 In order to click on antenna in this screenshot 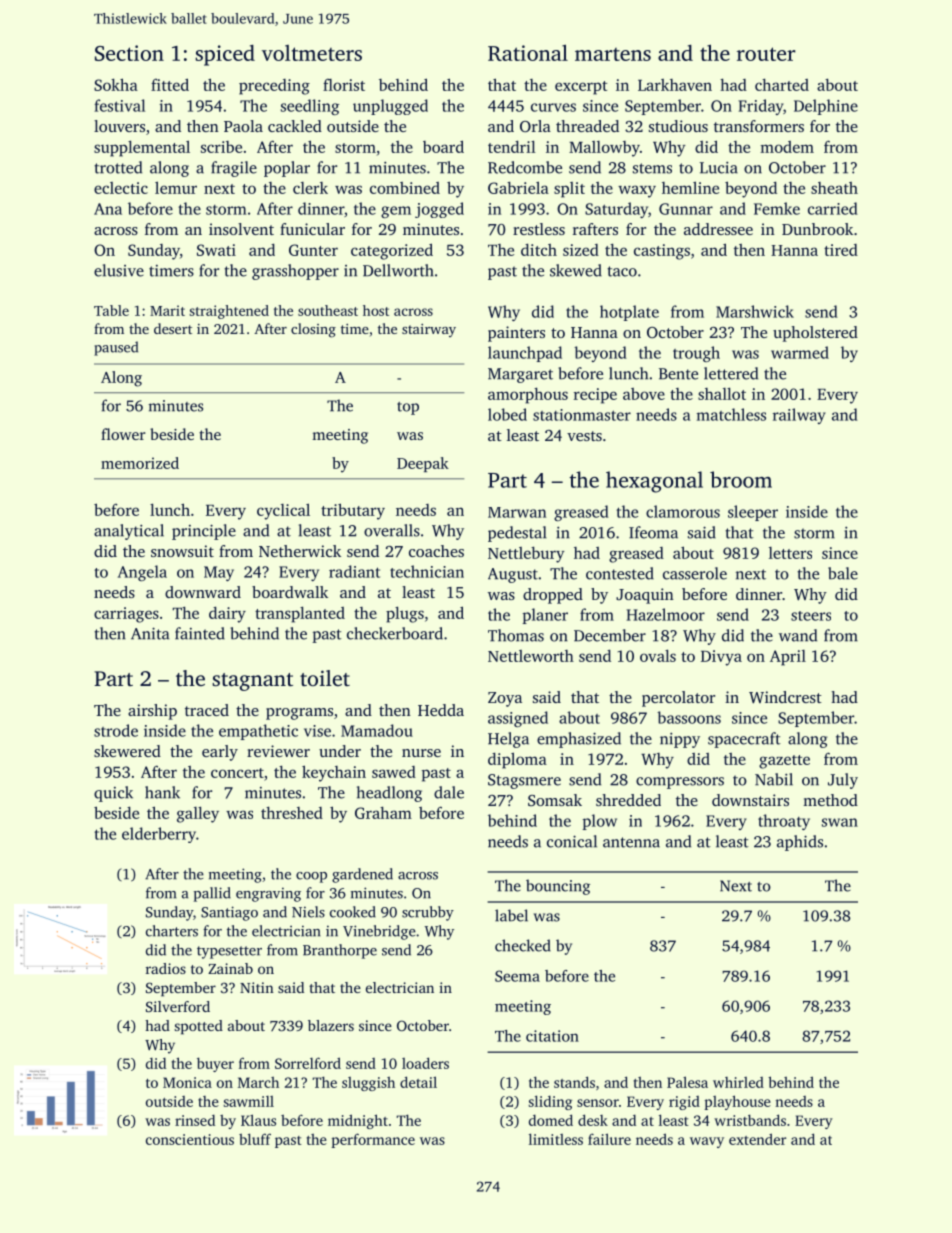, I will do `click(631, 842)`.
